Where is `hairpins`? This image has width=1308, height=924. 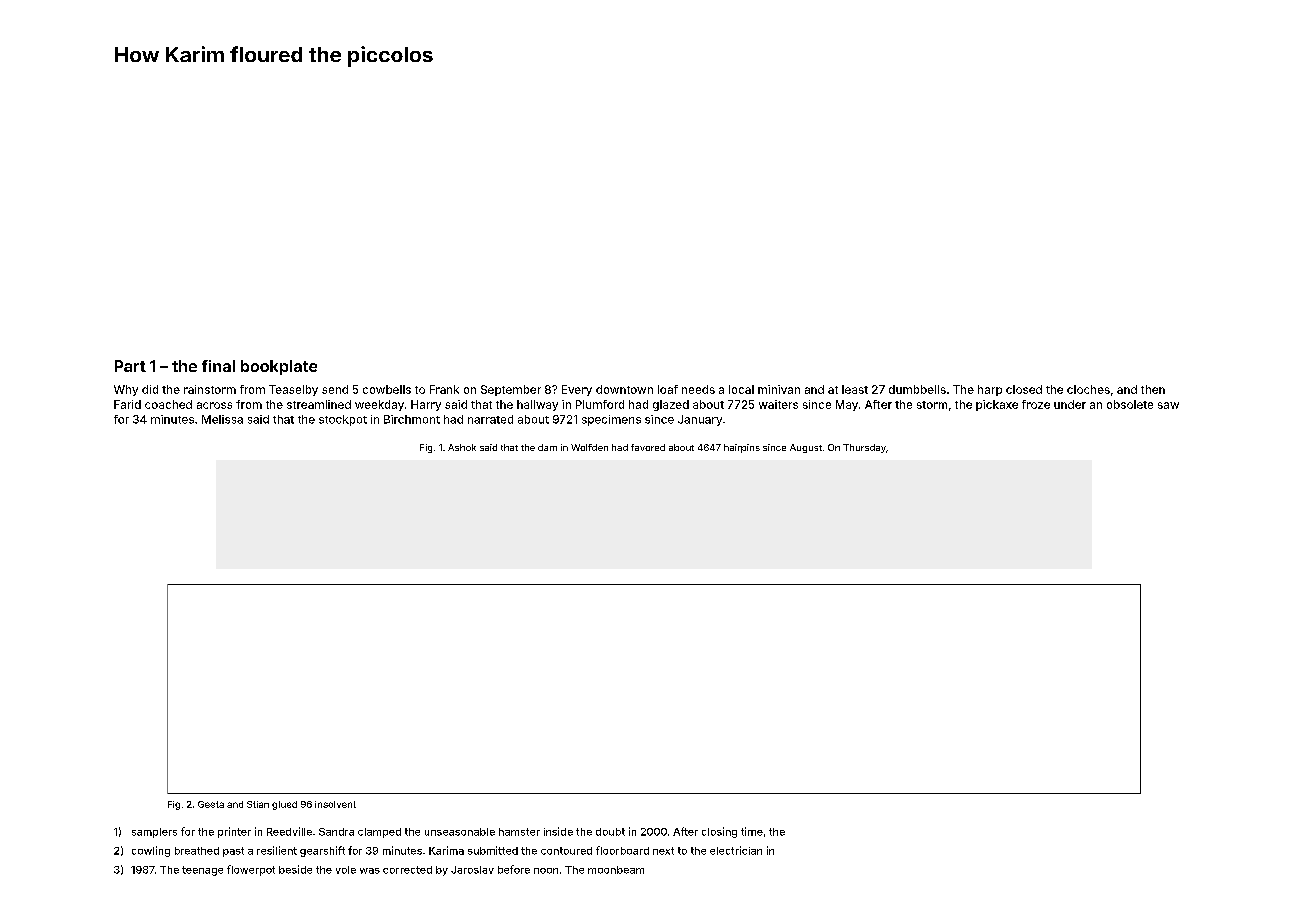
hairpins is located at coordinates (742, 448).
